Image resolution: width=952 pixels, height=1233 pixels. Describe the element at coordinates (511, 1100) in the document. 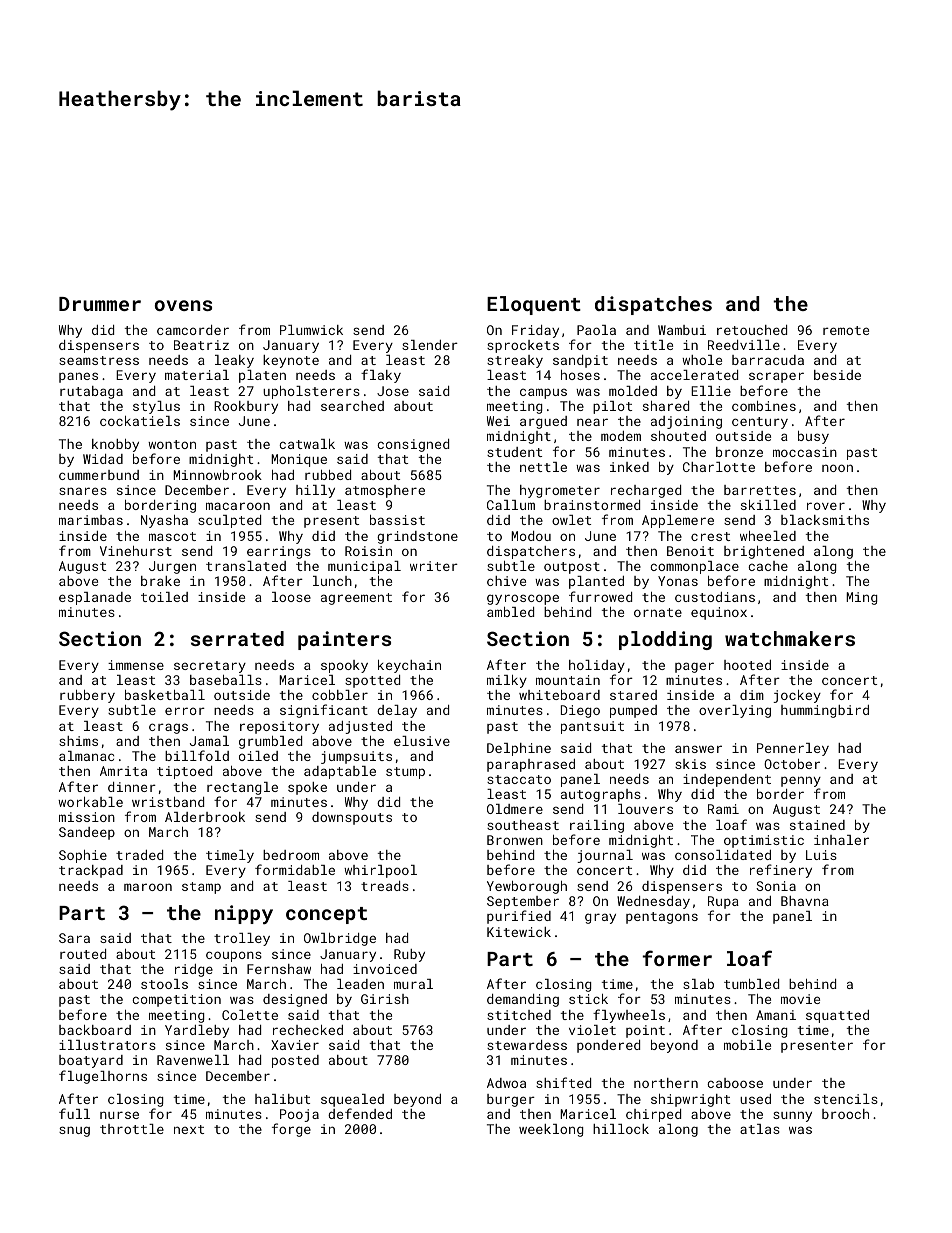

I see `burger` at that location.
